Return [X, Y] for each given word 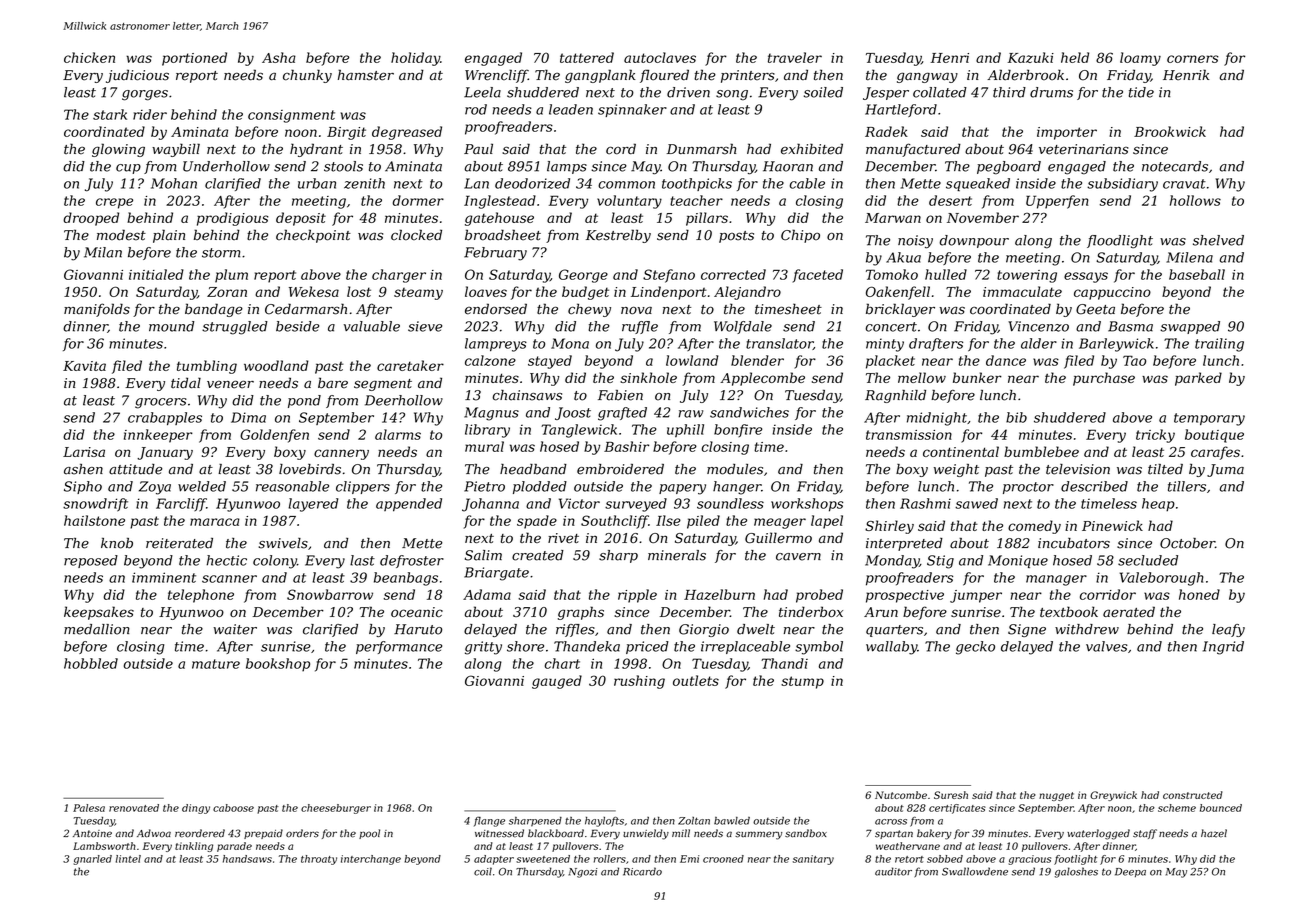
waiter [235, 629]
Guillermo [778, 537]
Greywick [1113, 796]
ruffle [640, 327]
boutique [1214, 436]
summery [758, 835]
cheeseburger [336, 809]
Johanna [490, 505]
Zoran [227, 292]
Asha [279, 57]
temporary [1209, 419]
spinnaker [632, 110]
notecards [1175, 166]
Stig [940, 562]
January [165, 453]
